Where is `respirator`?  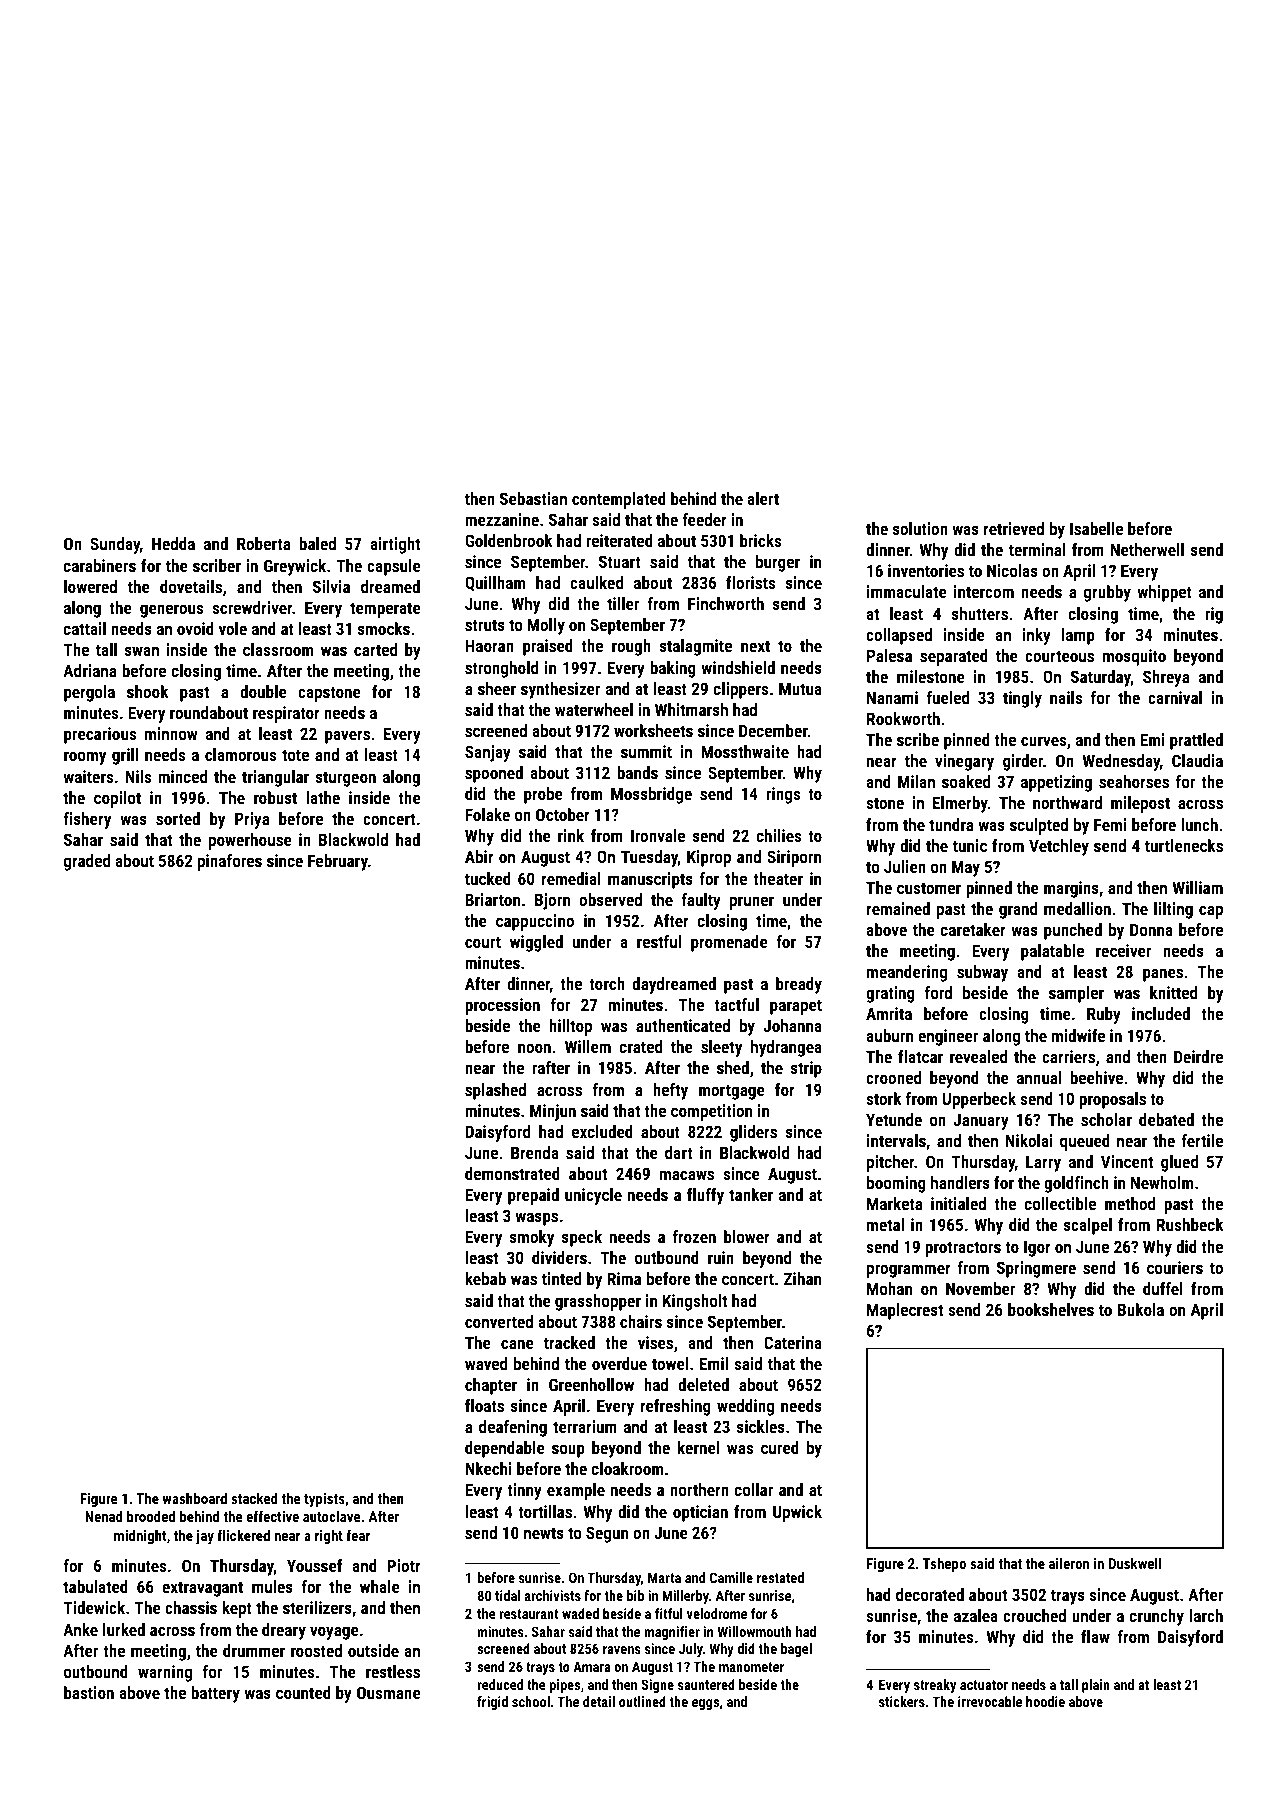
respirator is located at coordinates (286, 714).
